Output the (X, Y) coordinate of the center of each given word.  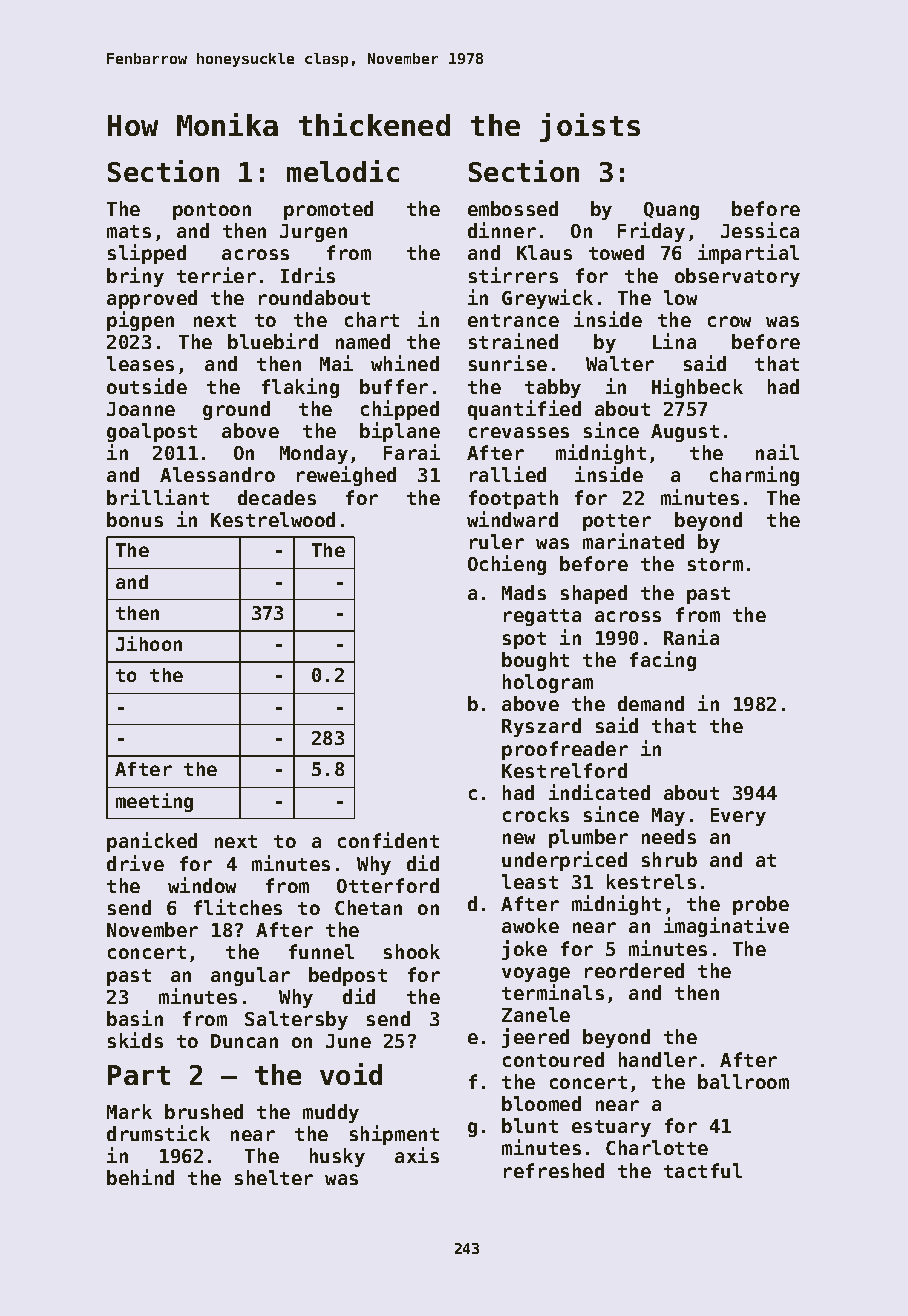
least (530, 881)
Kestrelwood (273, 519)
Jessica (760, 230)
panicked (152, 842)
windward (512, 519)
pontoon (212, 211)
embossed (513, 208)
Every (738, 817)
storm (715, 564)
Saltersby (296, 1020)
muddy (331, 1113)
